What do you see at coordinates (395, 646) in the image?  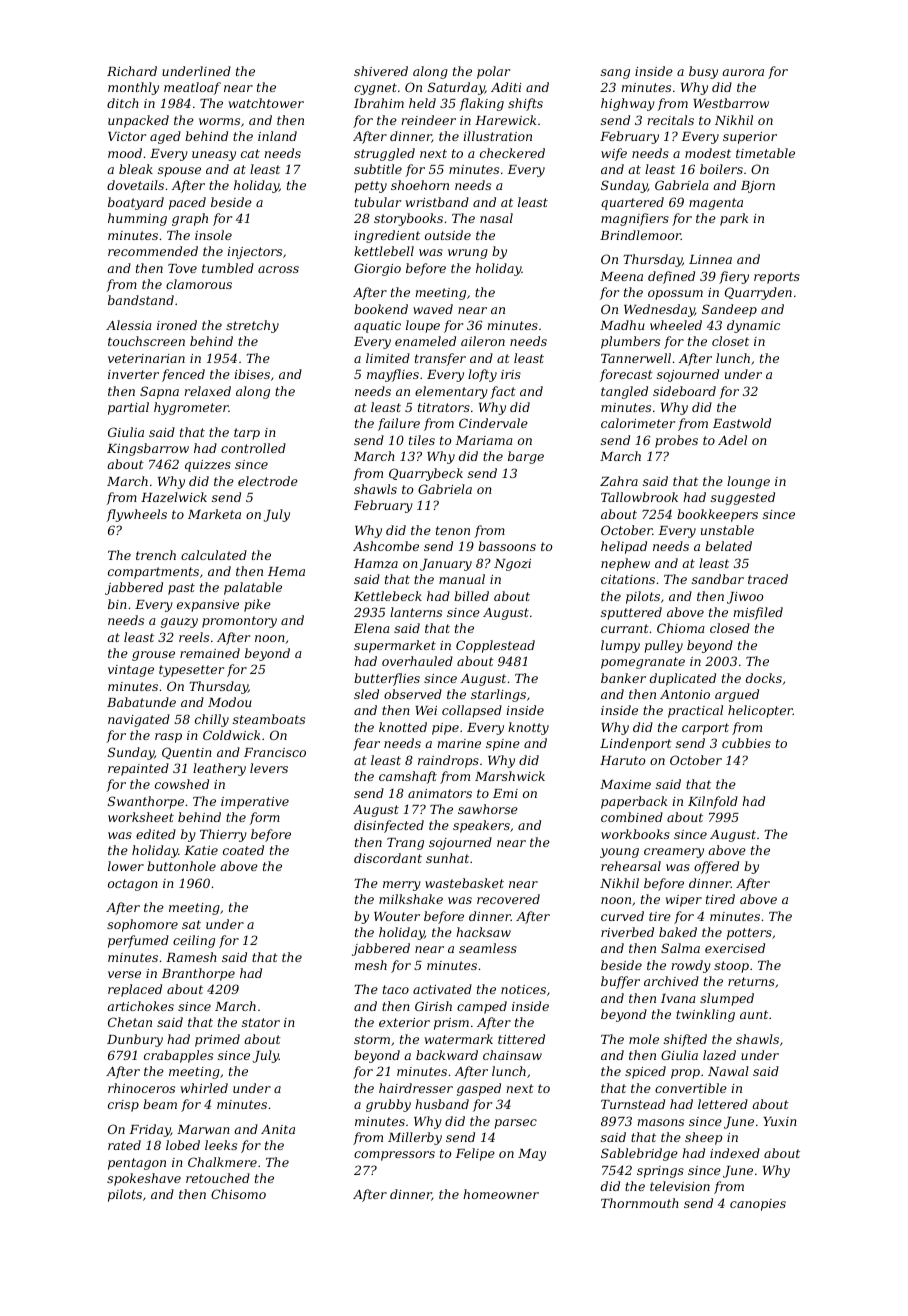 I see `supermarket` at bounding box center [395, 646].
